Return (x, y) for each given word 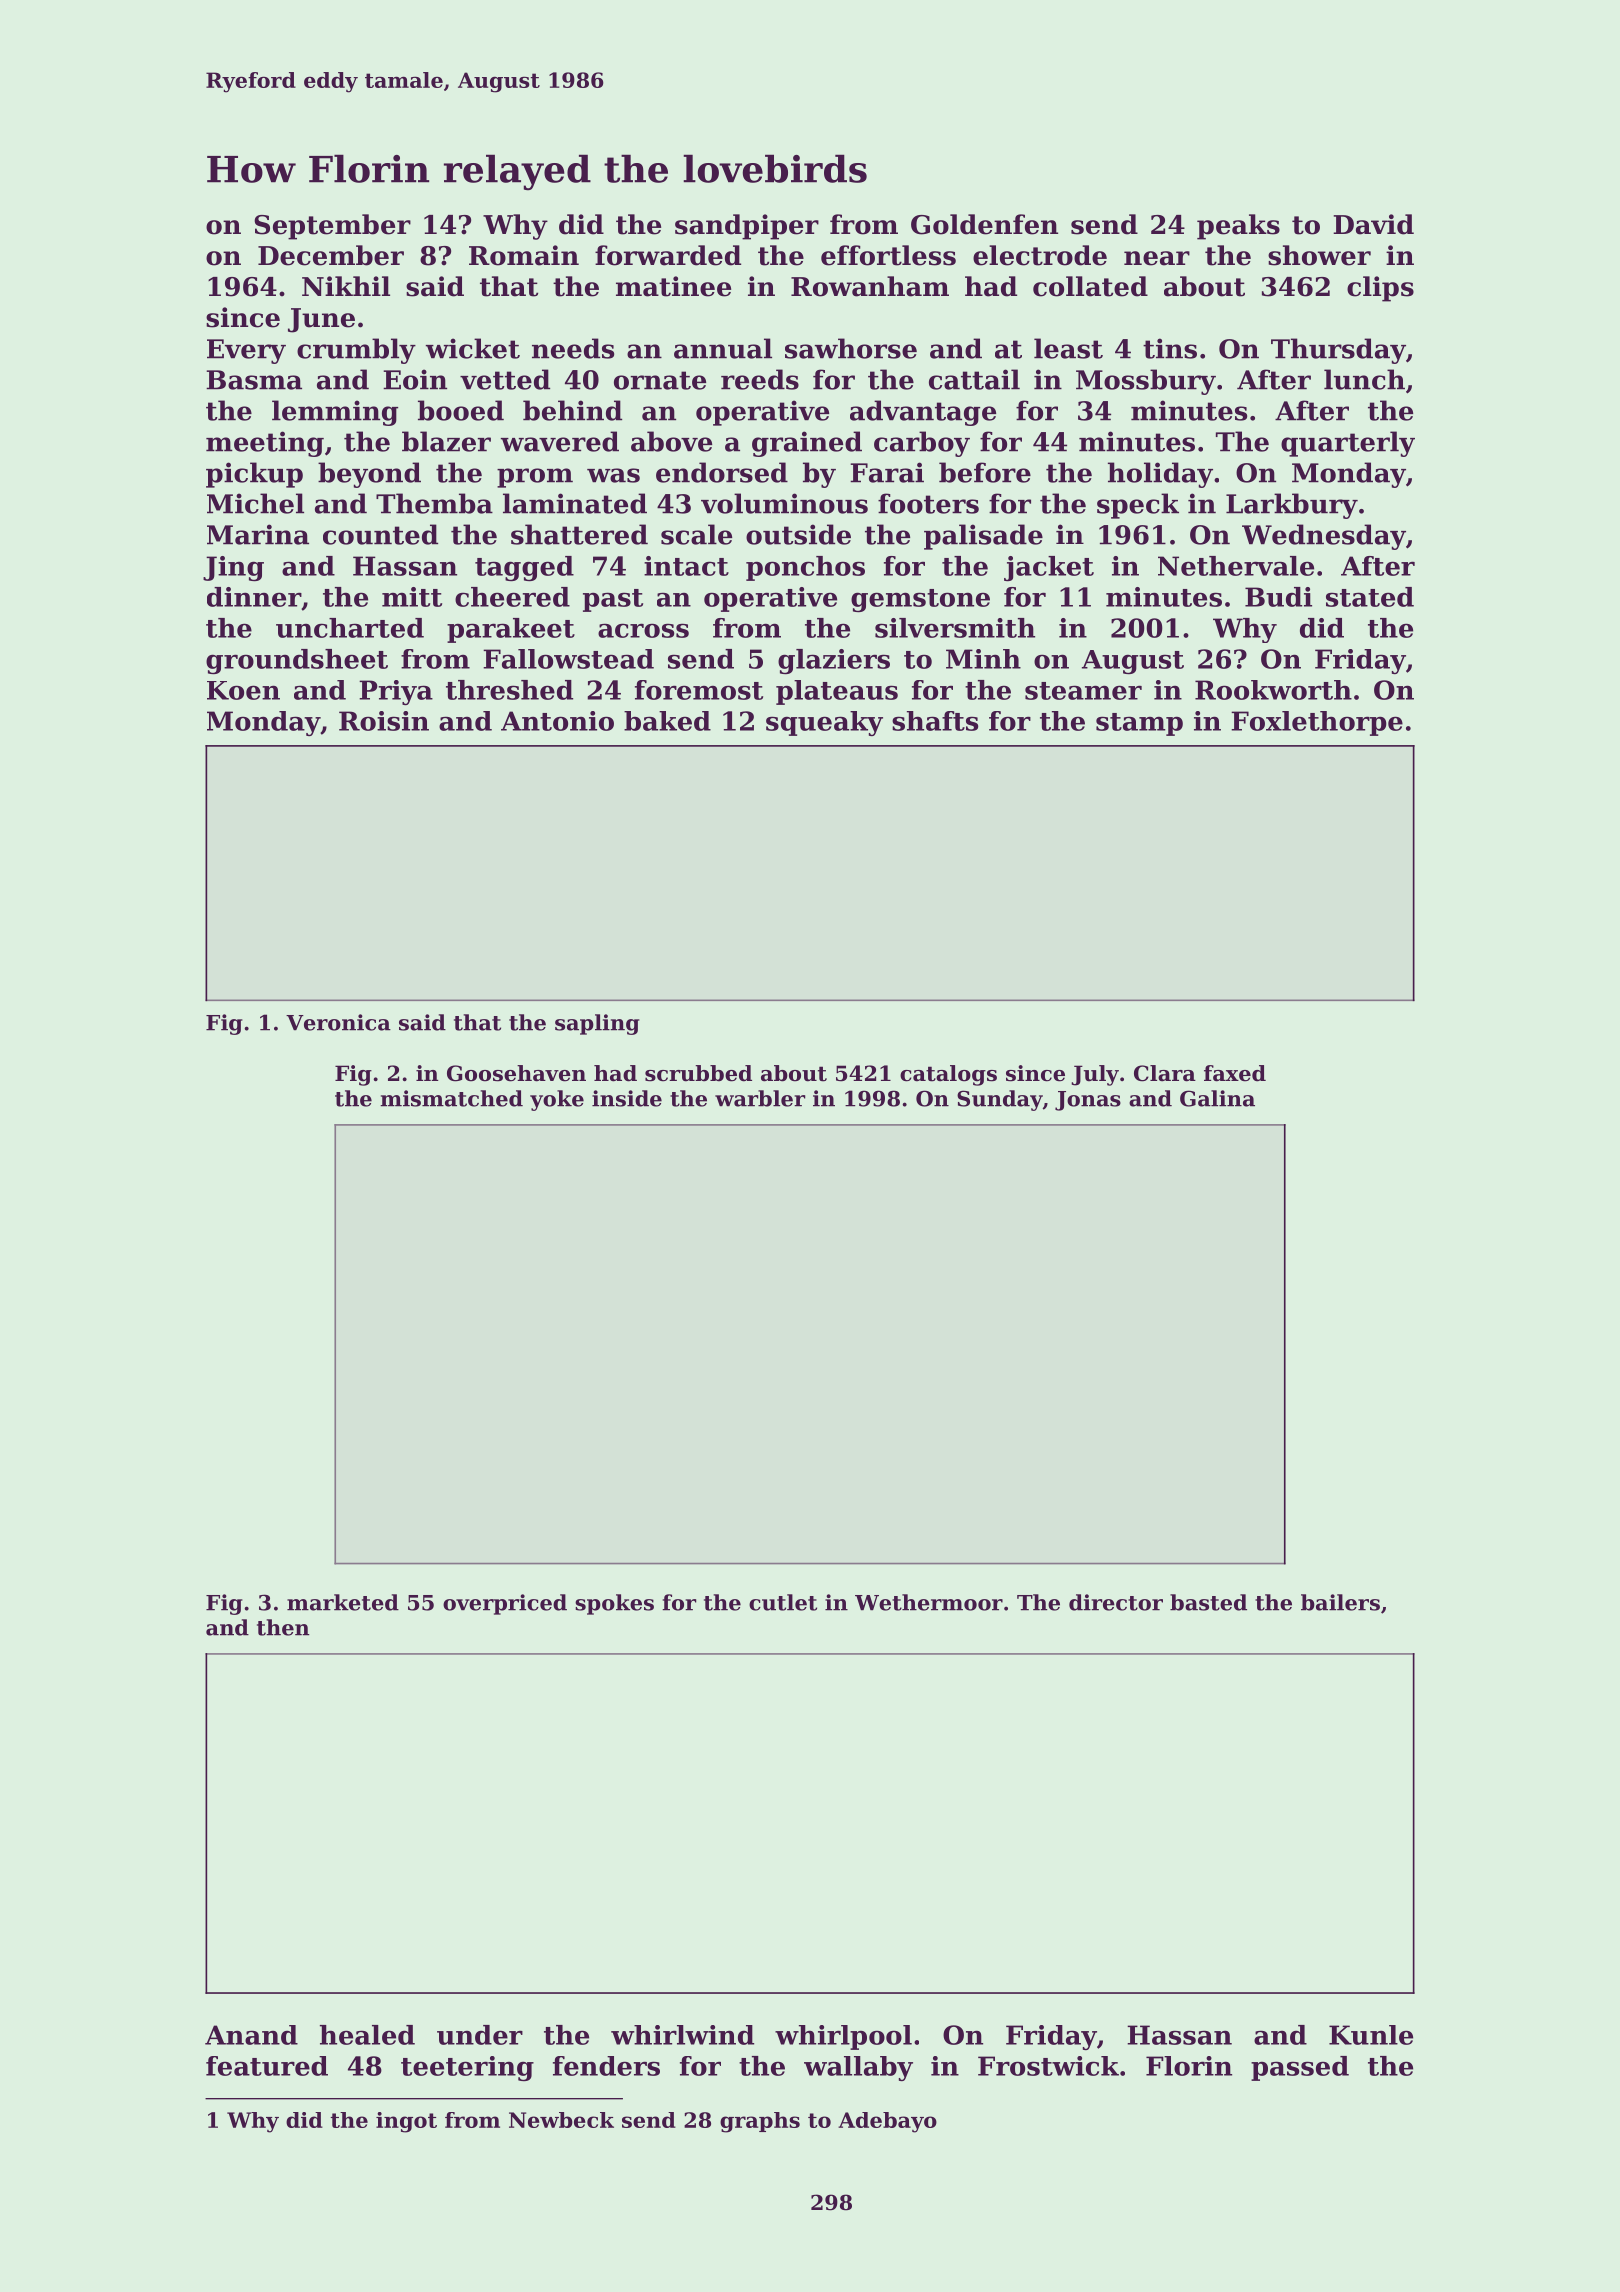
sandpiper (747, 227)
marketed (343, 1602)
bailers (1340, 1602)
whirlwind (682, 2035)
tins (1170, 348)
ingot (406, 2122)
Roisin (384, 721)
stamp (1139, 724)
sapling (597, 1024)
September (332, 227)
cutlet (783, 1602)
